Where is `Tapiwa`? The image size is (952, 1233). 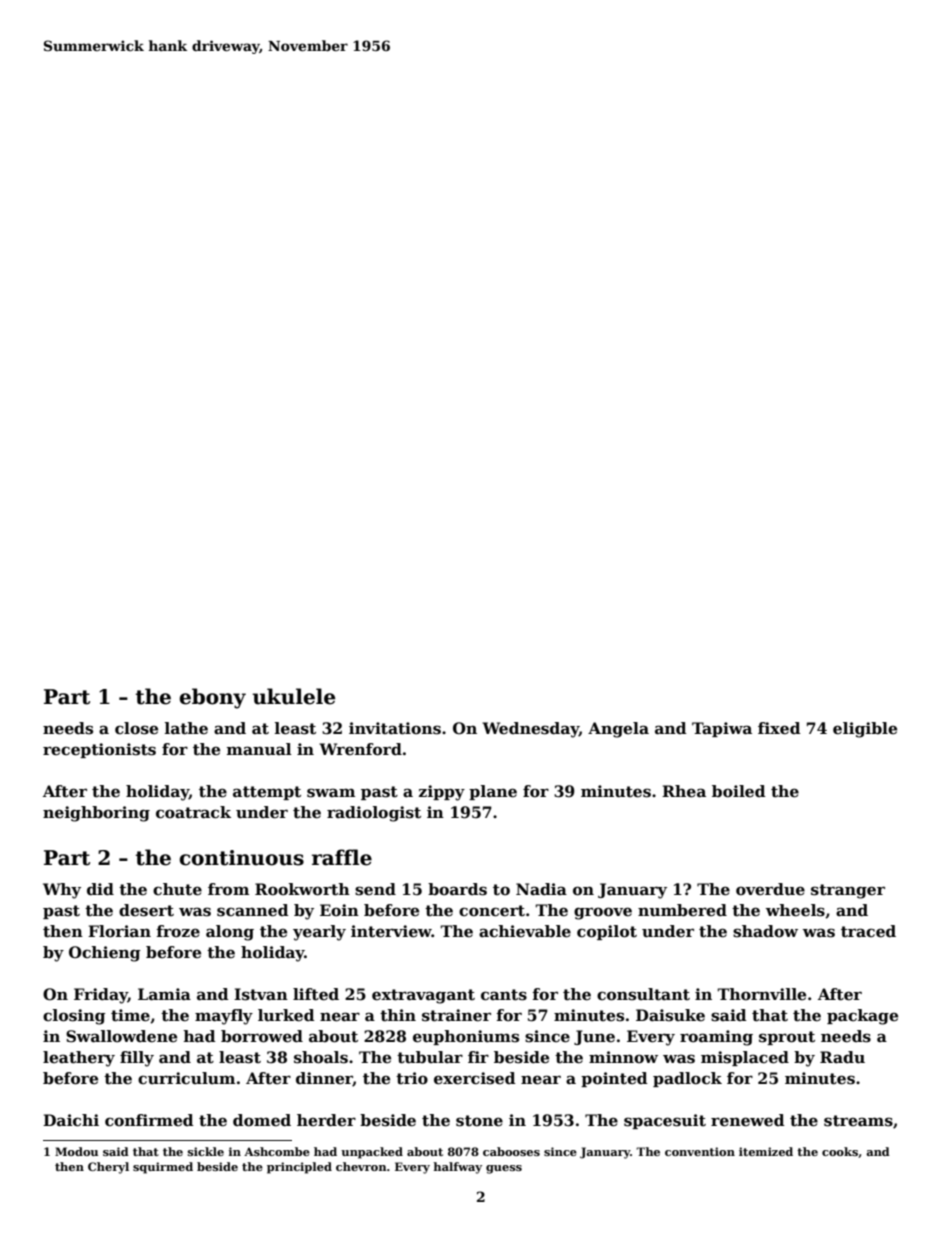
Tapiwa is located at coordinates (722, 729).
